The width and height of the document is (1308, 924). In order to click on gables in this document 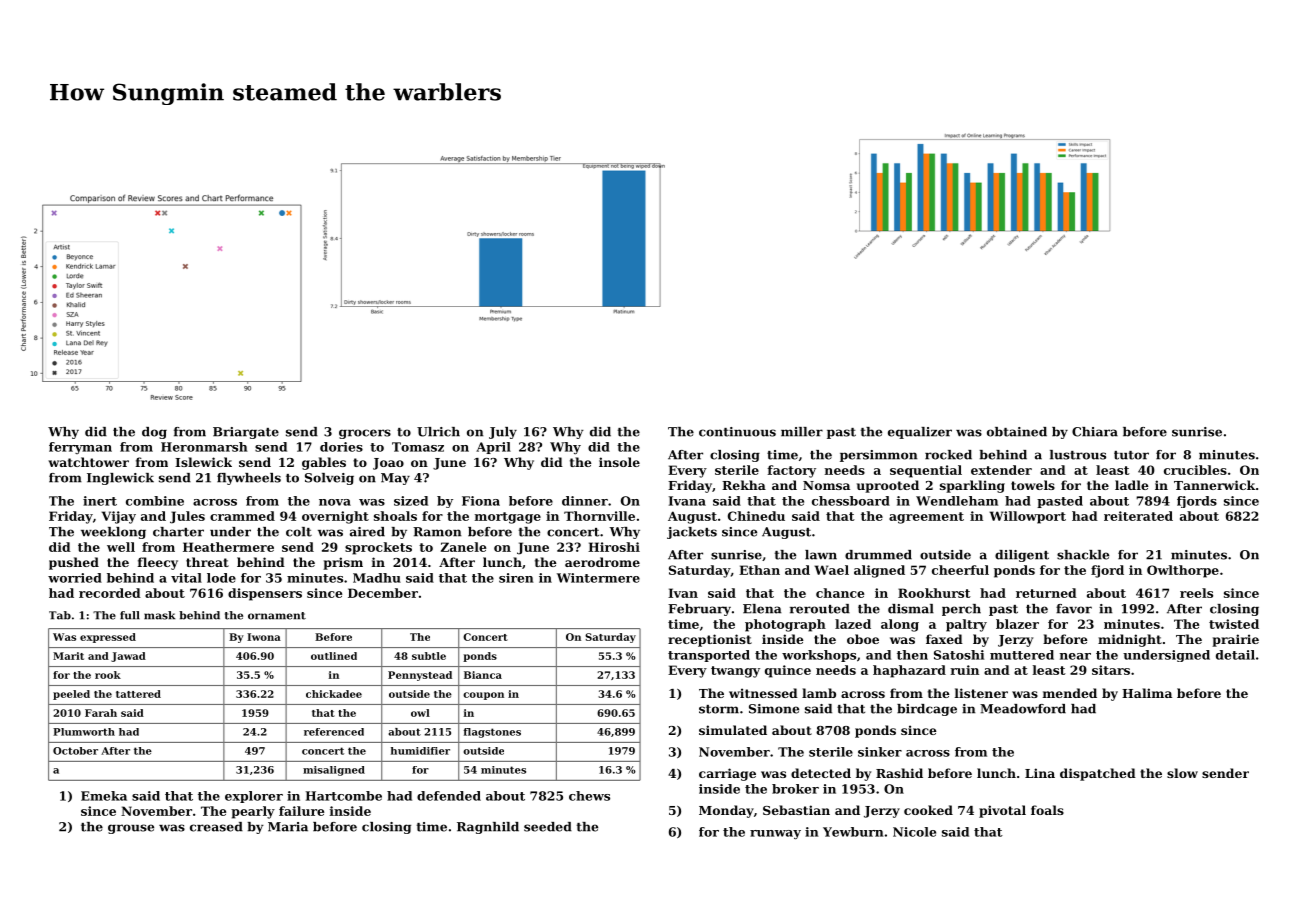, I will do `click(324, 463)`.
